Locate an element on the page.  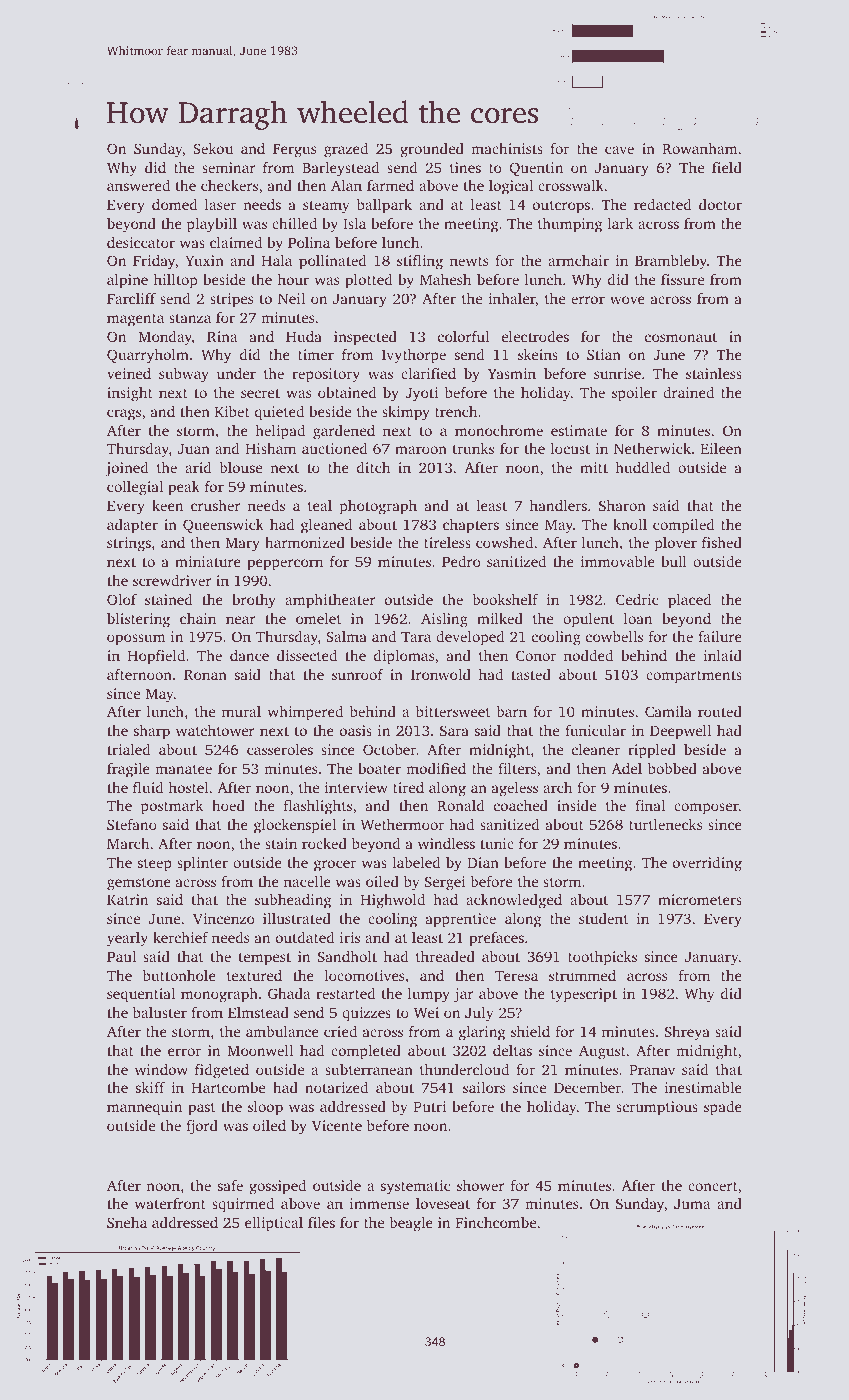
baluster is located at coordinates (160, 1012).
